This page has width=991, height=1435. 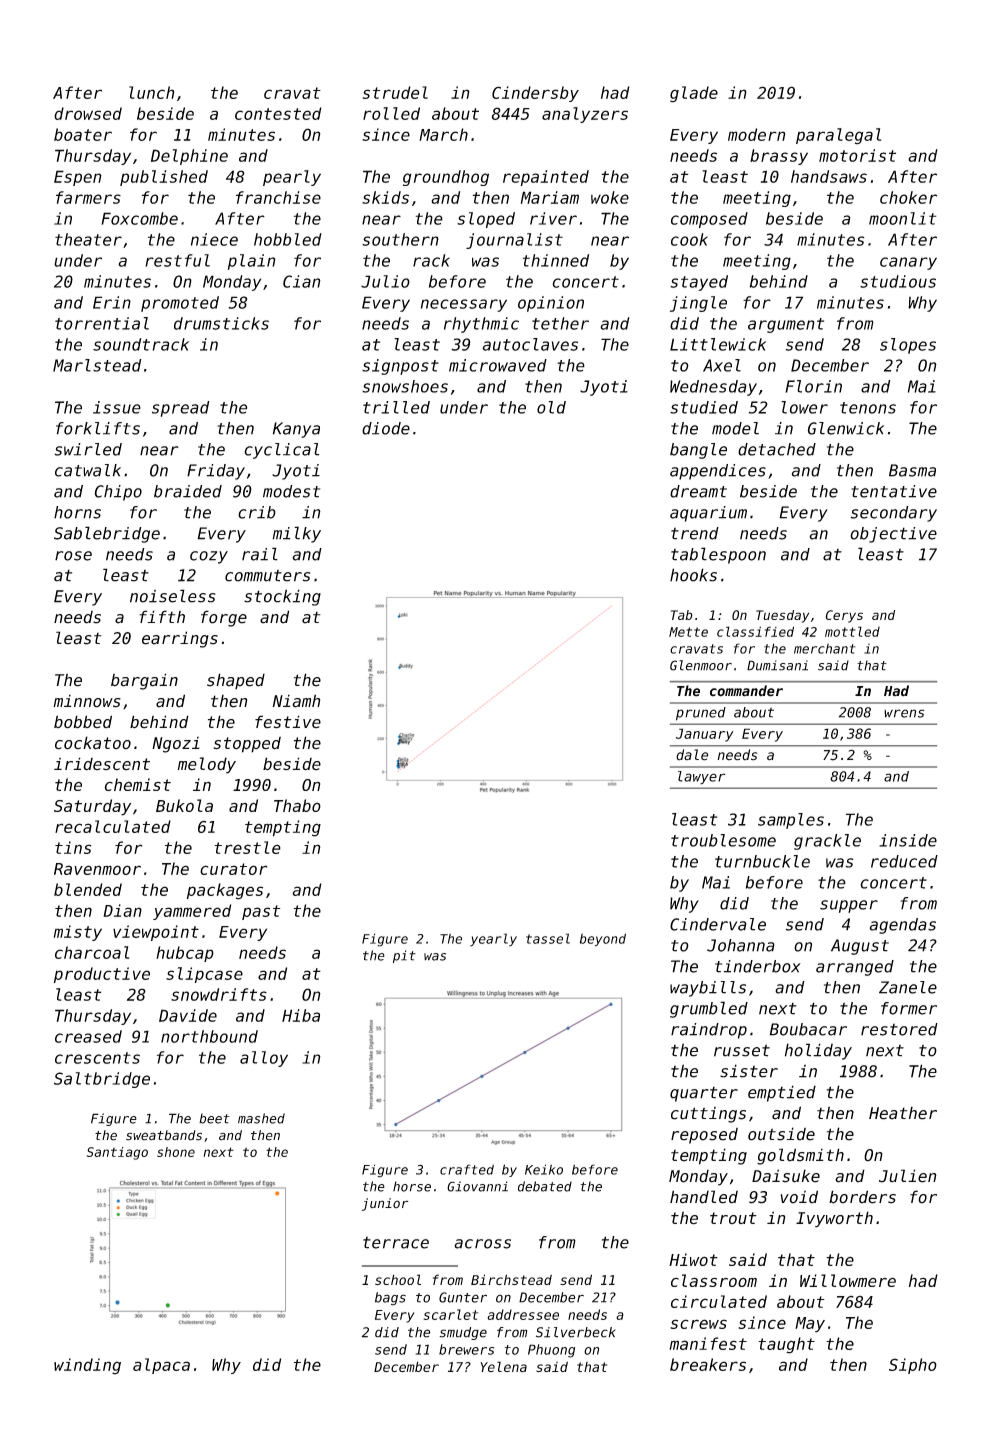 What do you see at coordinates (296, 430) in the page?
I see `Kanya` at bounding box center [296, 430].
